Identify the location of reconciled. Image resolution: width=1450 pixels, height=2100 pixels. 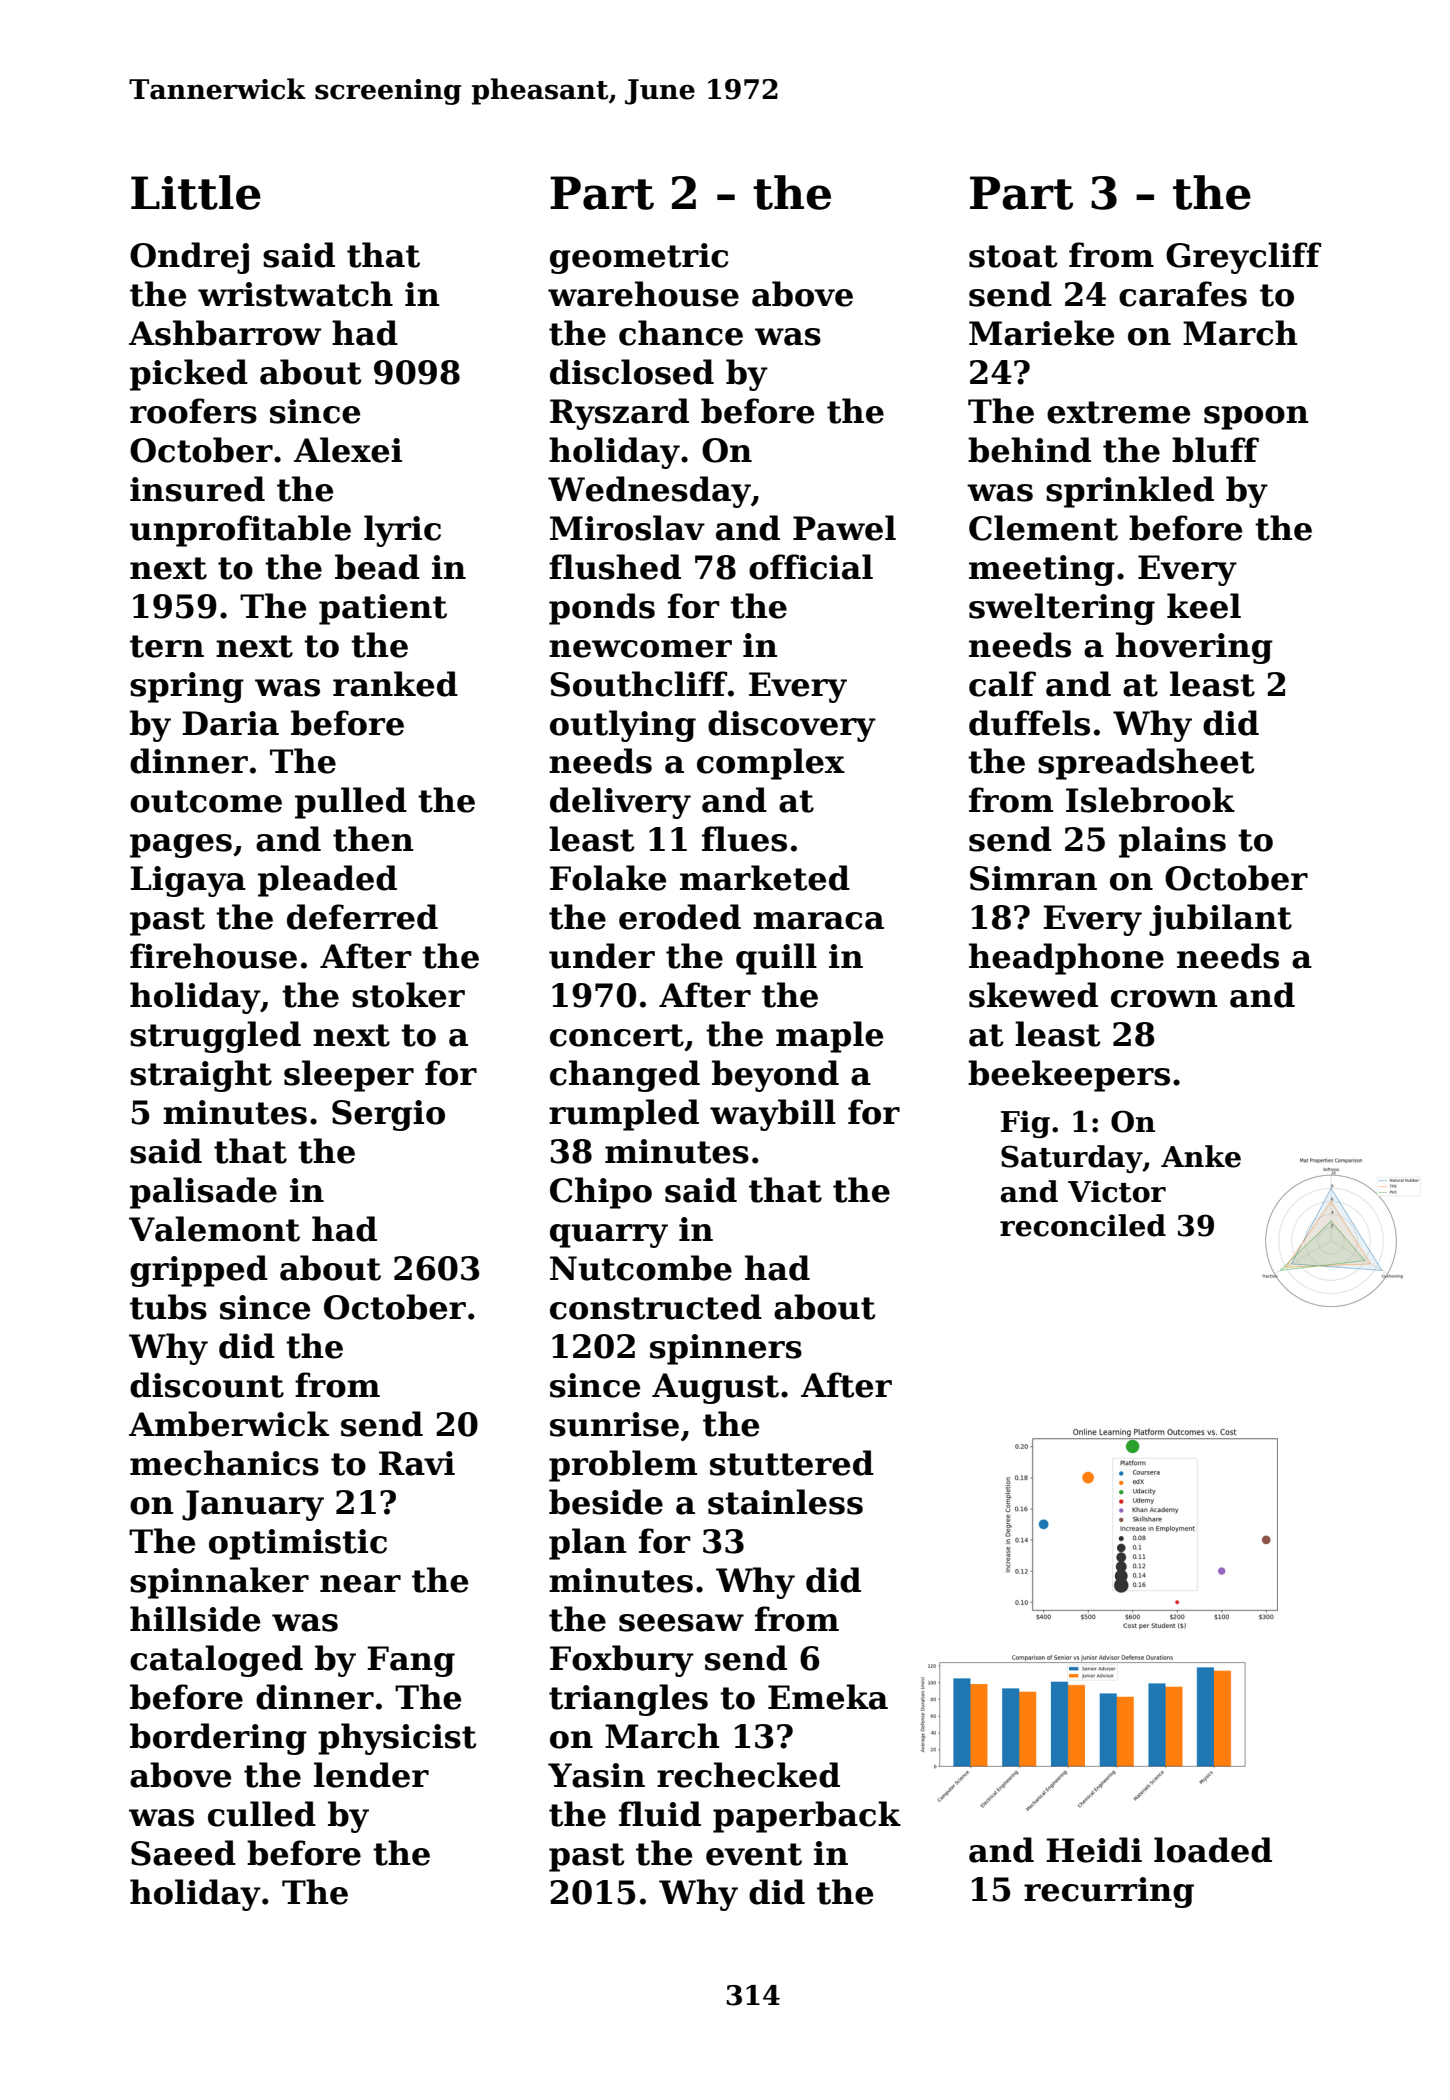
(1083, 1225).
